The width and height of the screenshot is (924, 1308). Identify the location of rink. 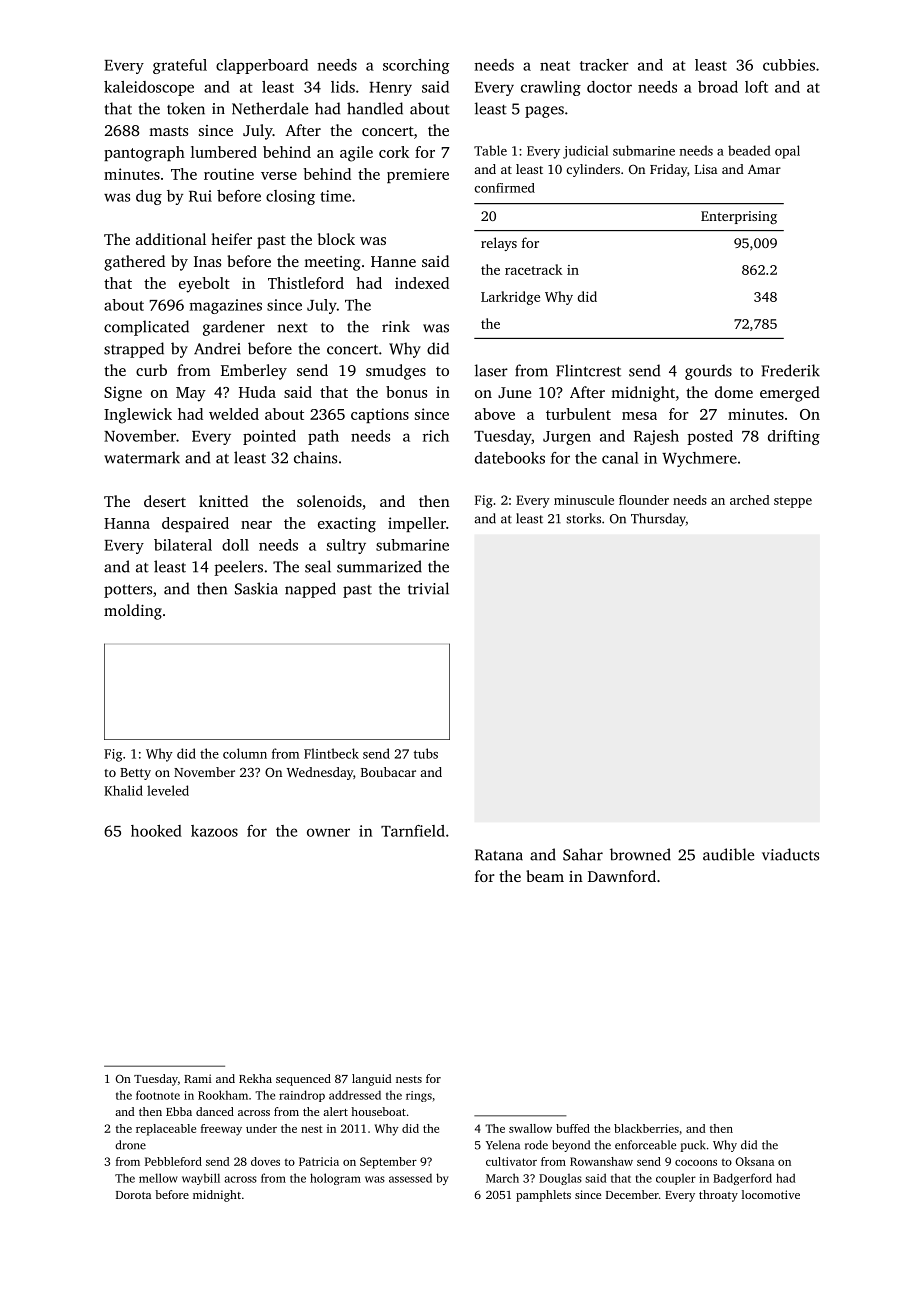
(396, 326).
